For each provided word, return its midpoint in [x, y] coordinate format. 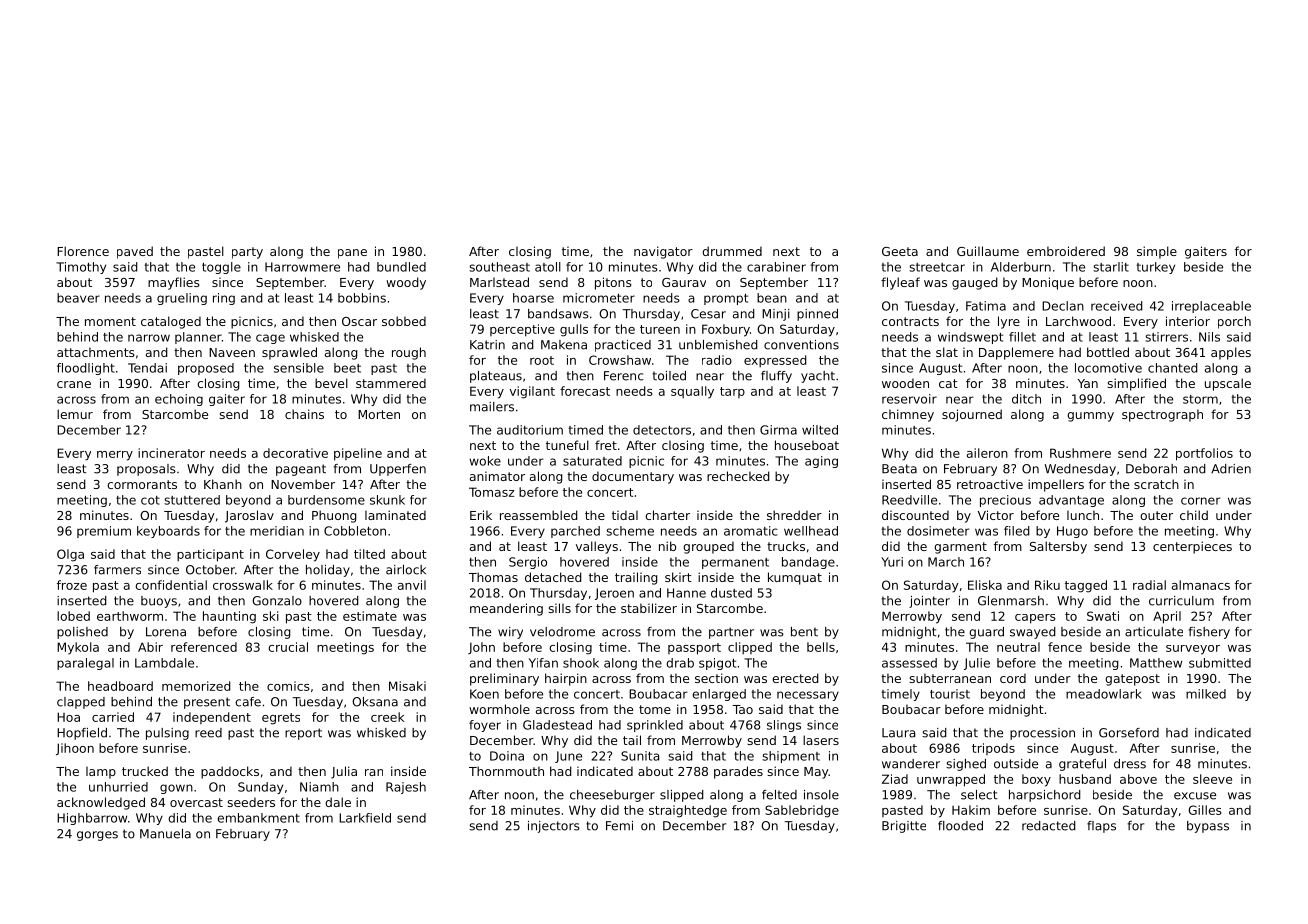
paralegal [85, 664]
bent [804, 632]
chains [304, 414]
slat [947, 352]
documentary [633, 477]
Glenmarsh [1011, 601]
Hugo [1072, 532]
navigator [663, 252]
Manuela [165, 834]
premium [104, 532]
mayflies [174, 283]
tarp [732, 392]
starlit [1111, 267]
